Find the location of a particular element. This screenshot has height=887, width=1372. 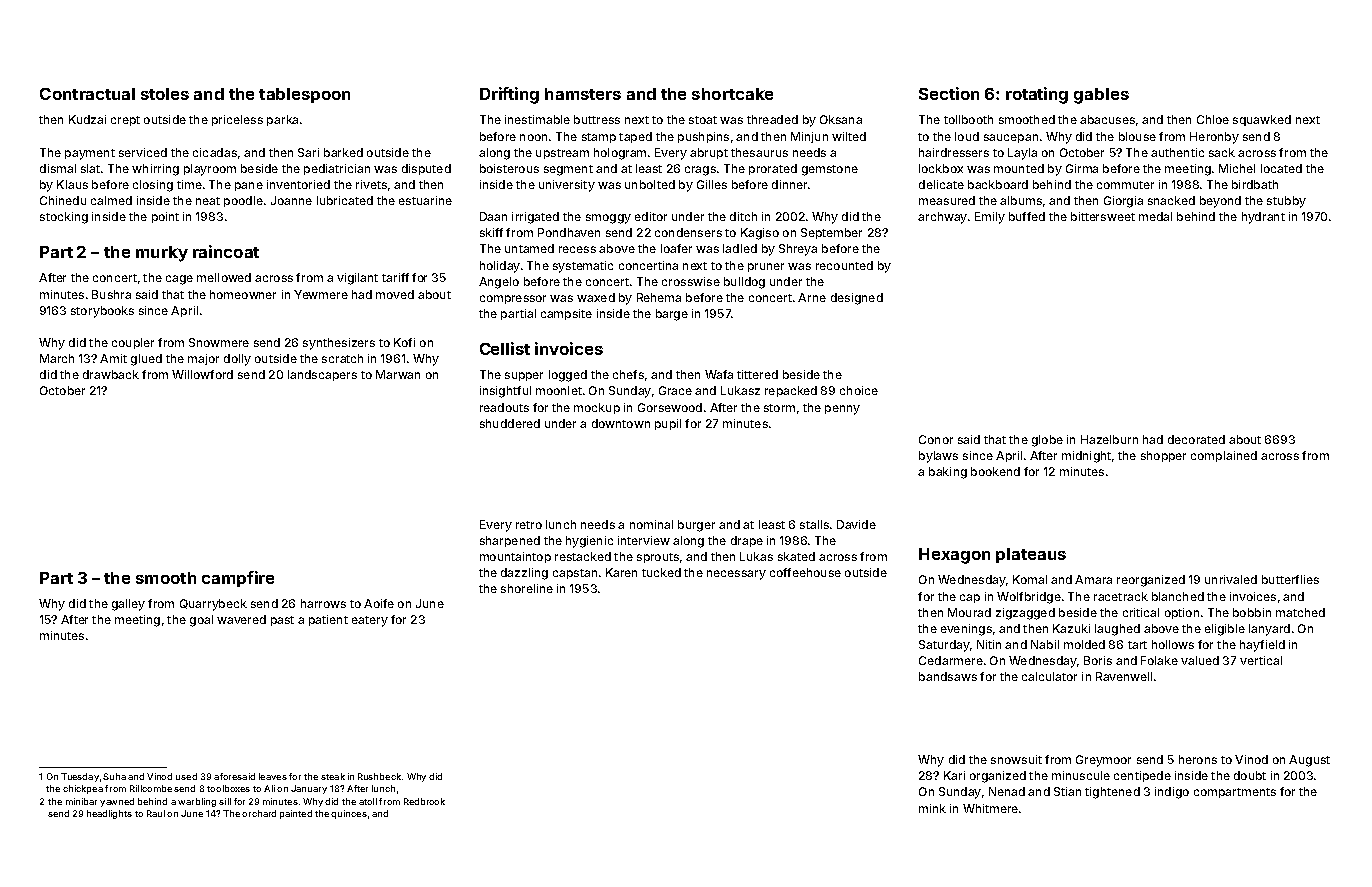

shortcake is located at coordinates (732, 94).
